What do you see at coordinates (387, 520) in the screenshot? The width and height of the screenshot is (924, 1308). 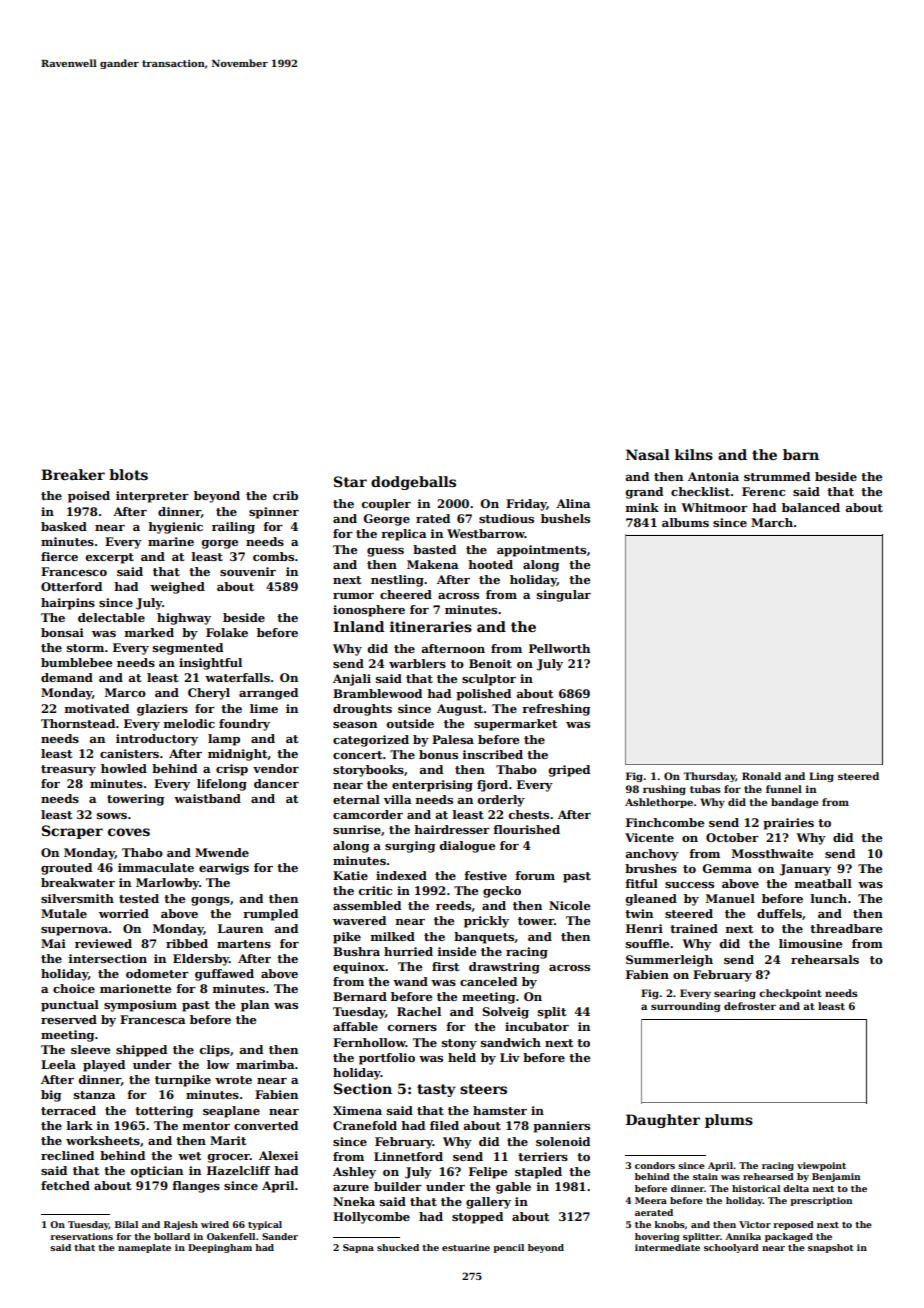 I see `George` at bounding box center [387, 520].
